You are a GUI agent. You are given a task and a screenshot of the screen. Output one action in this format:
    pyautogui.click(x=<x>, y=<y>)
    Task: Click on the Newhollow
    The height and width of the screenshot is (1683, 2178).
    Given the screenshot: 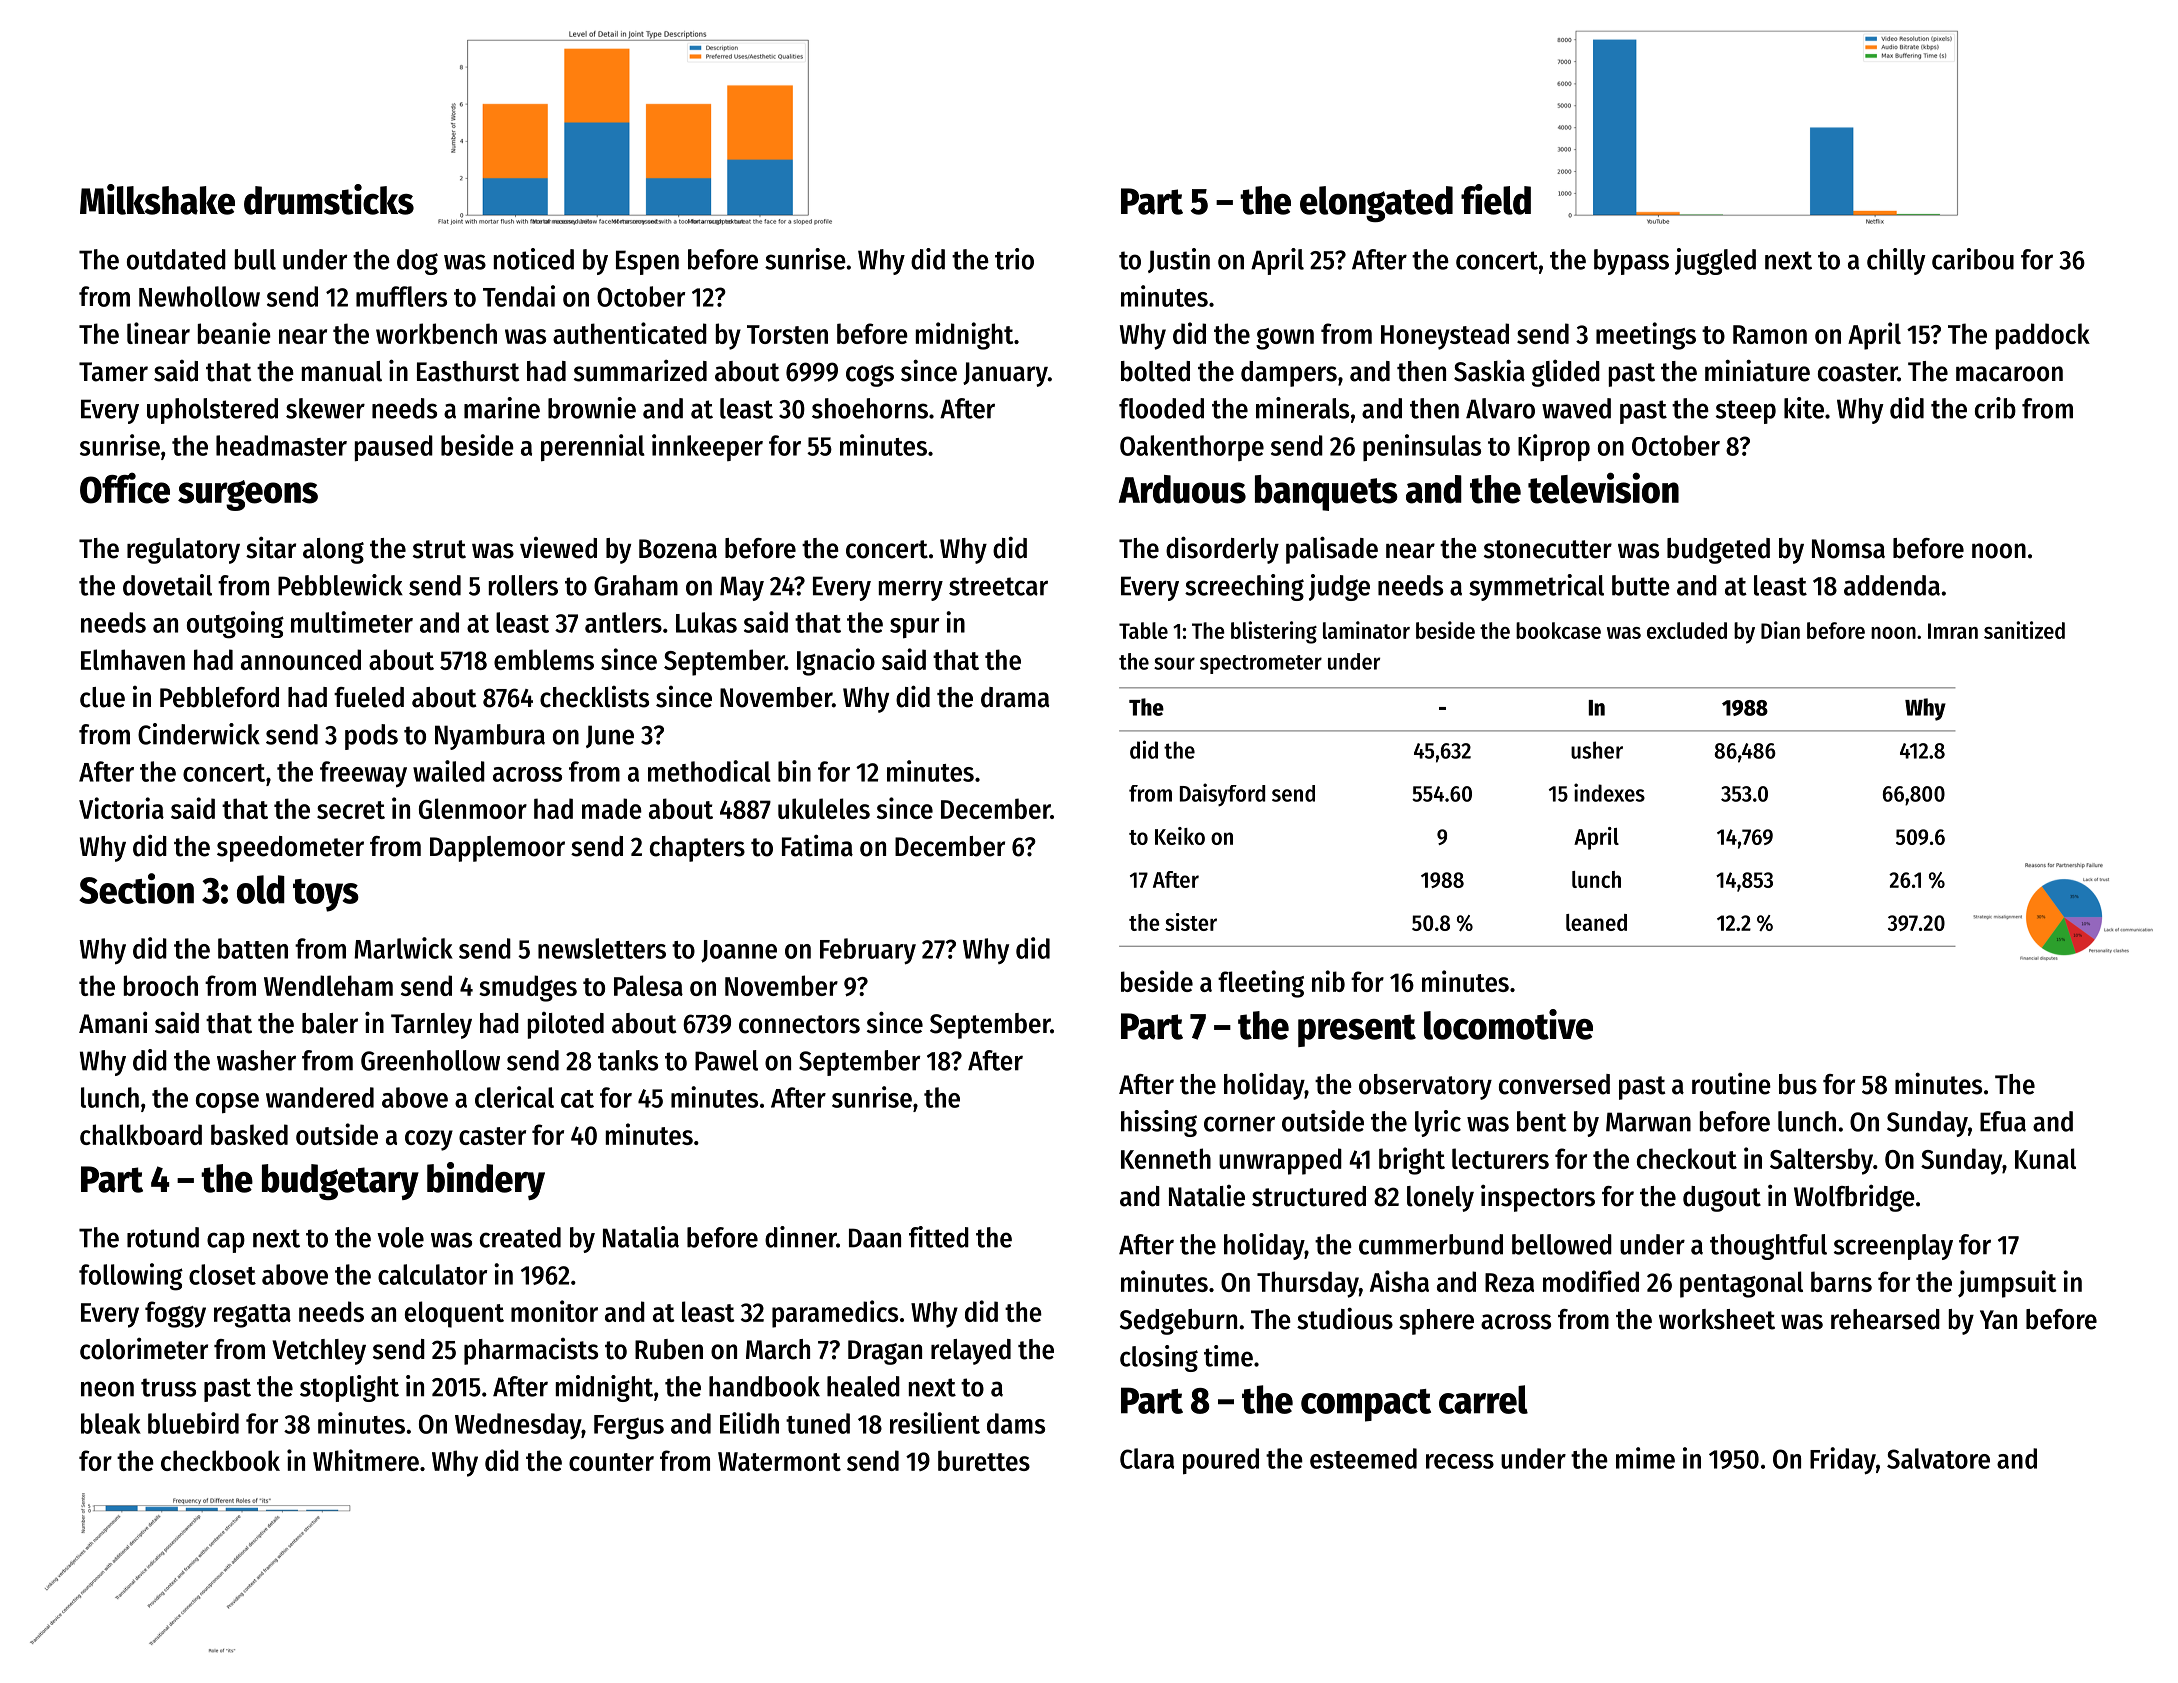 What is the action you would take?
    pyautogui.click(x=199, y=296)
